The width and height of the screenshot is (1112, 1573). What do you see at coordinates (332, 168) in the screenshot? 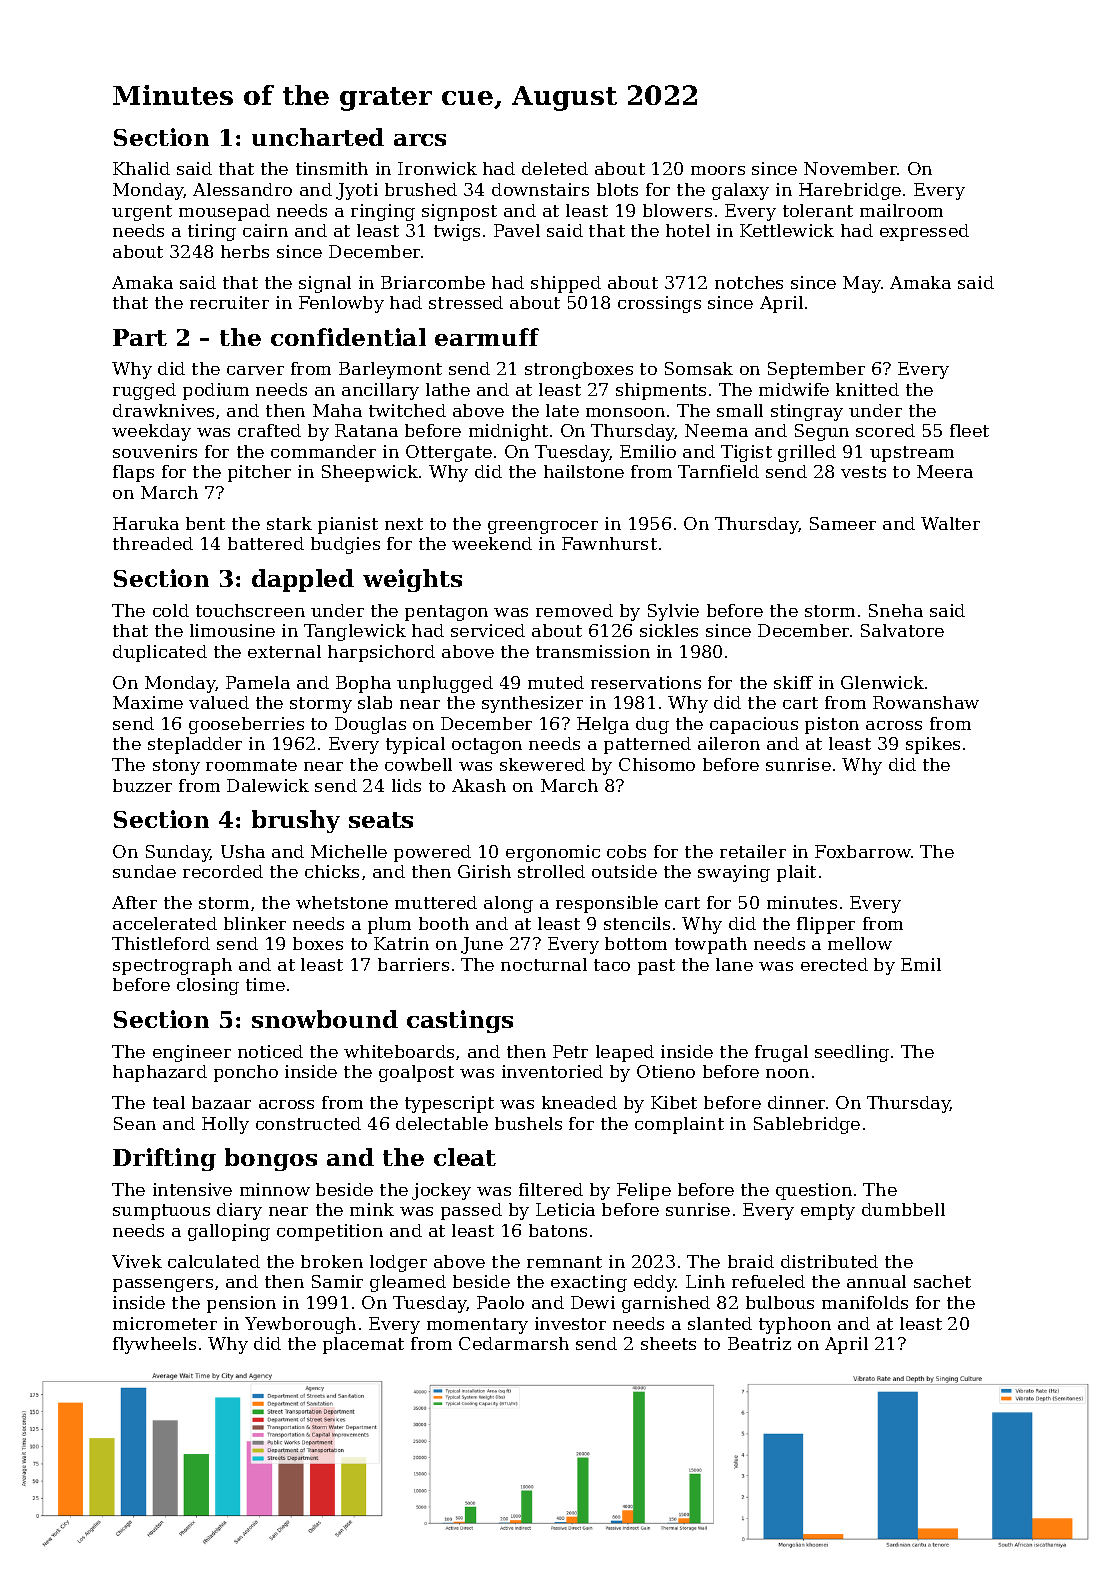
I see `tinsmith` at bounding box center [332, 168].
